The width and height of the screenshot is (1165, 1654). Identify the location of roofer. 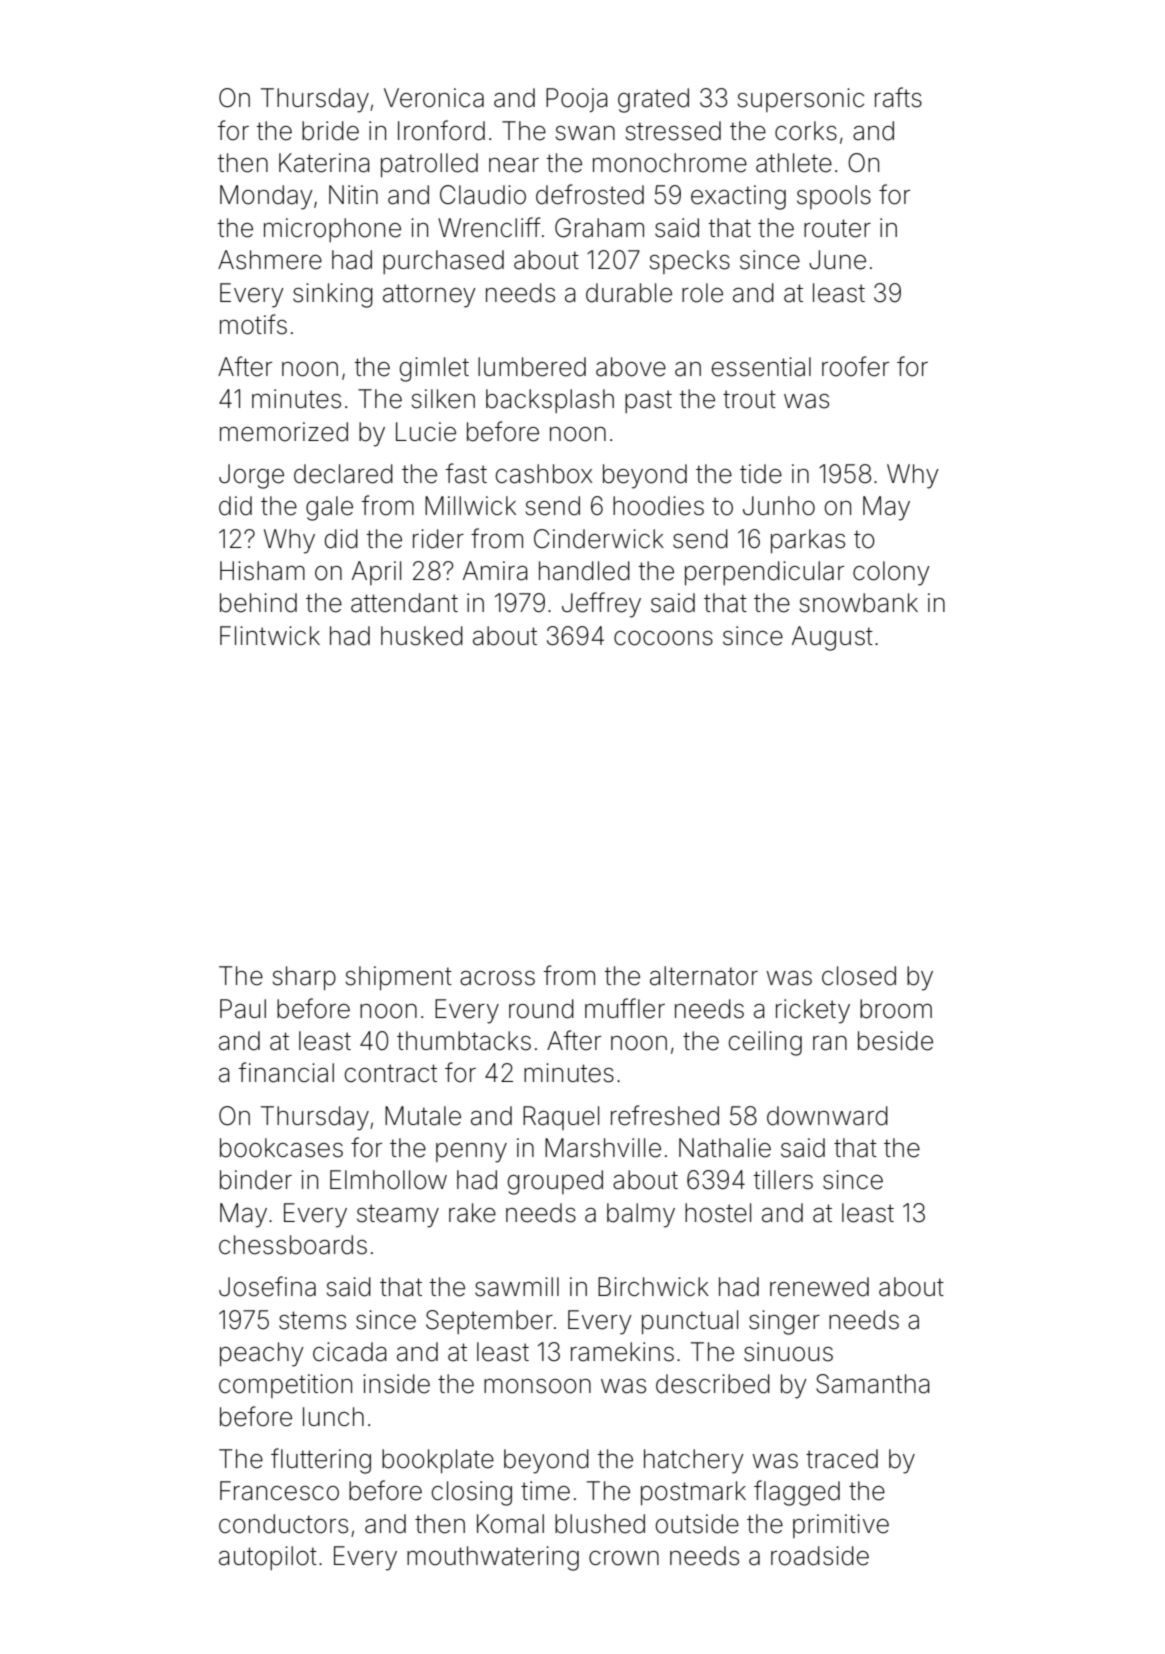
(855, 366).
